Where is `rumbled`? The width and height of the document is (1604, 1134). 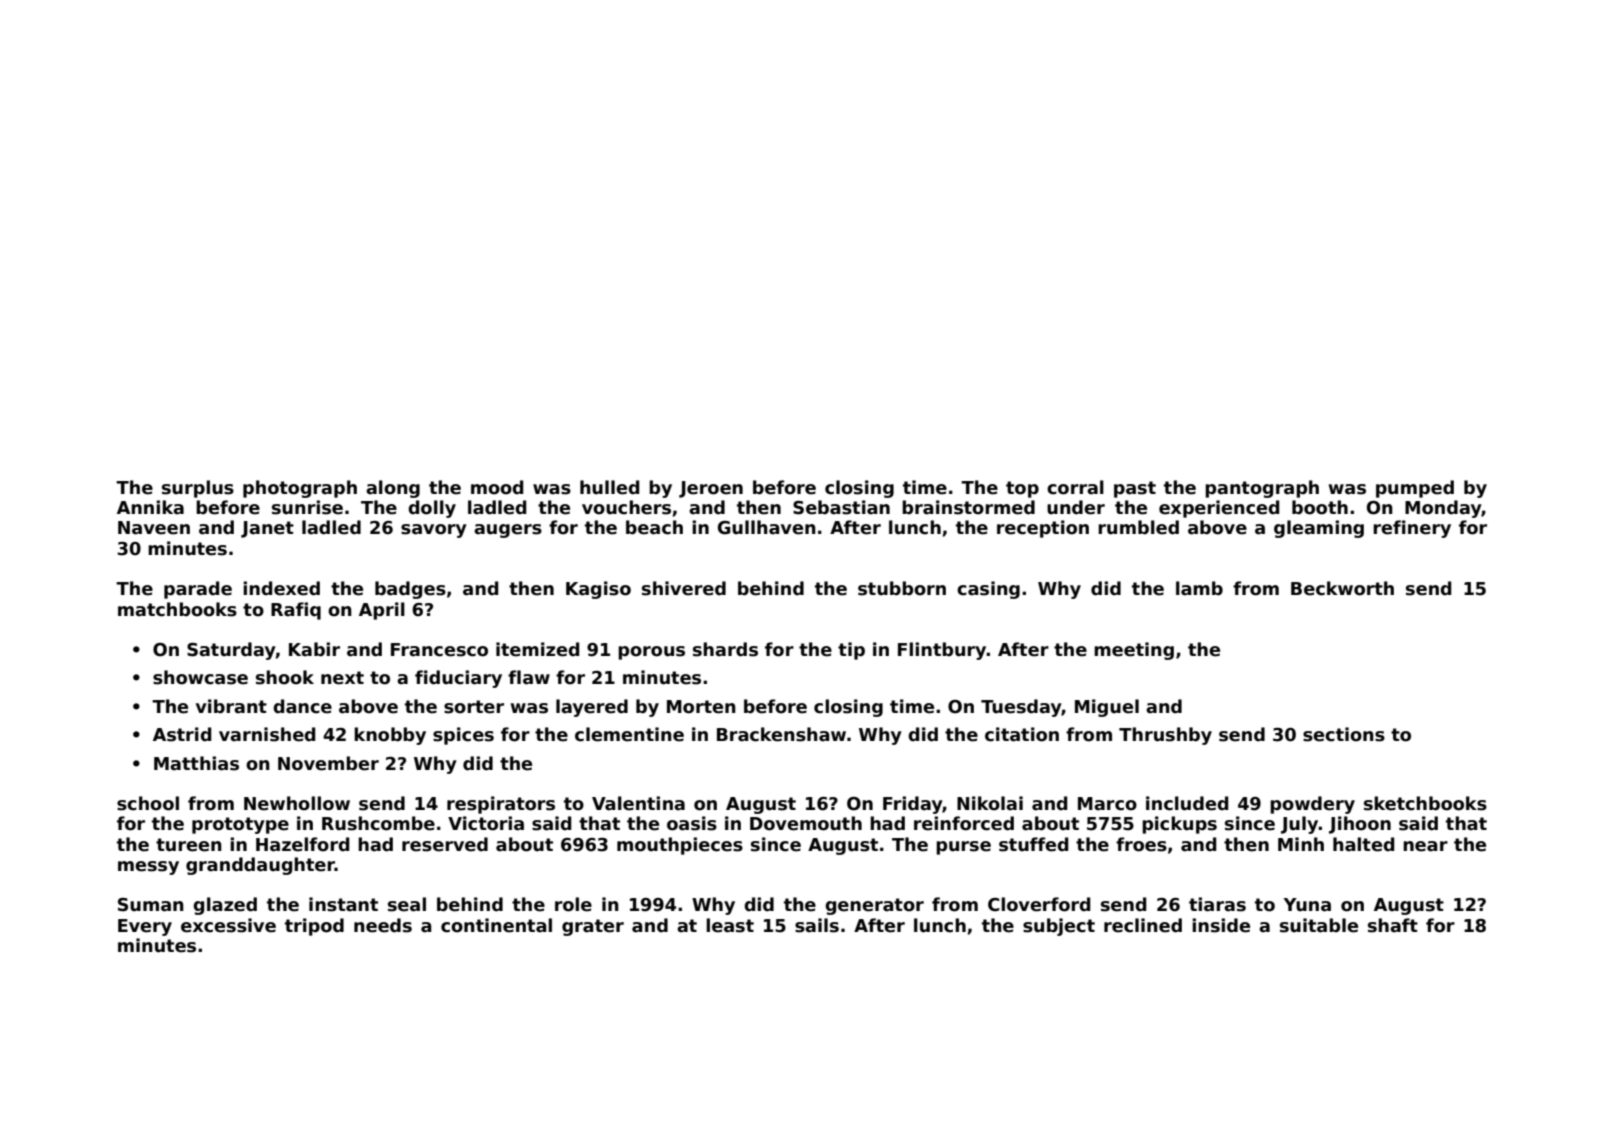 rumbled is located at coordinates (1138, 527).
